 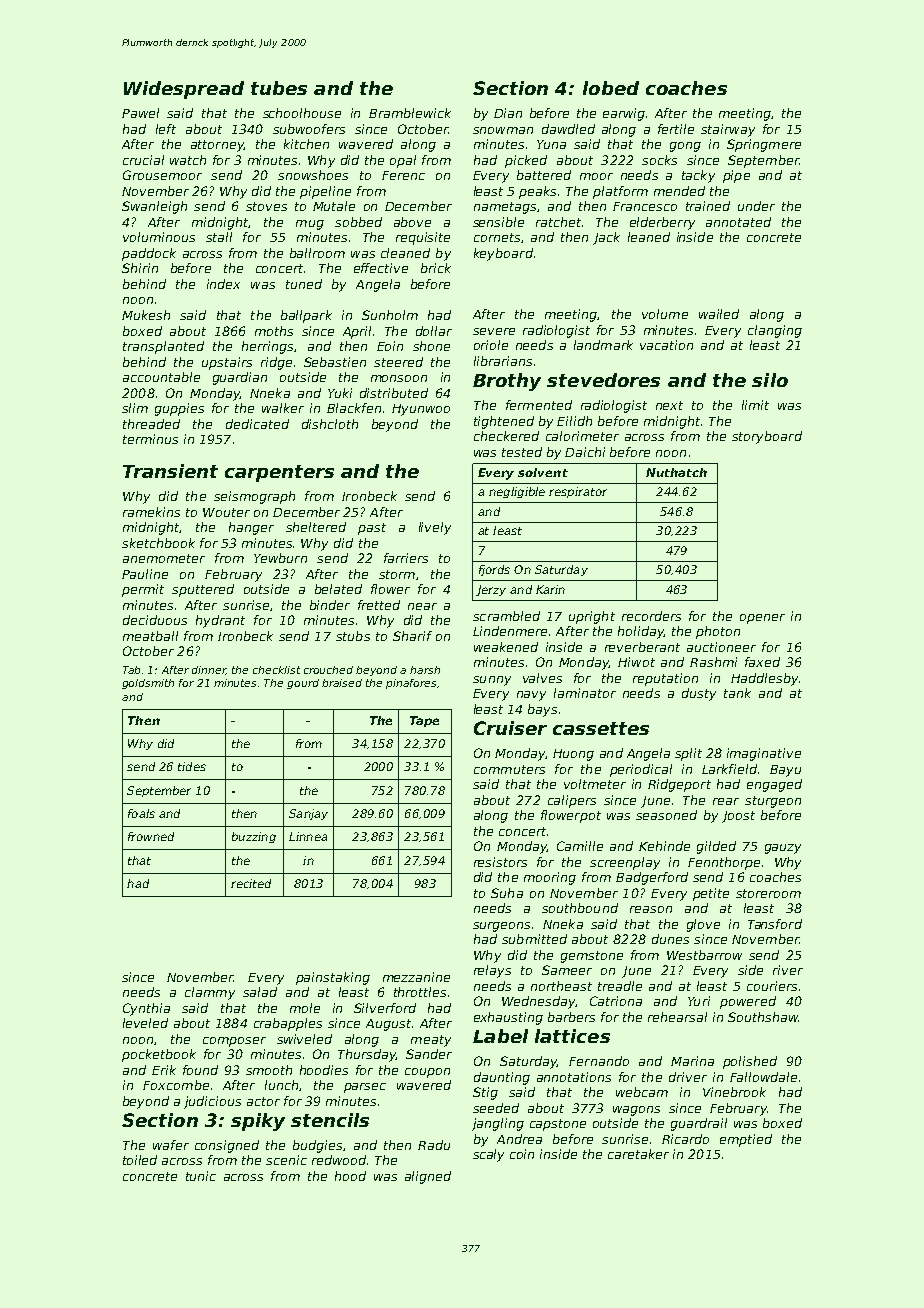 What do you see at coordinates (729, 769) in the image?
I see `Larkfield` at bounding box center [729, 769].
